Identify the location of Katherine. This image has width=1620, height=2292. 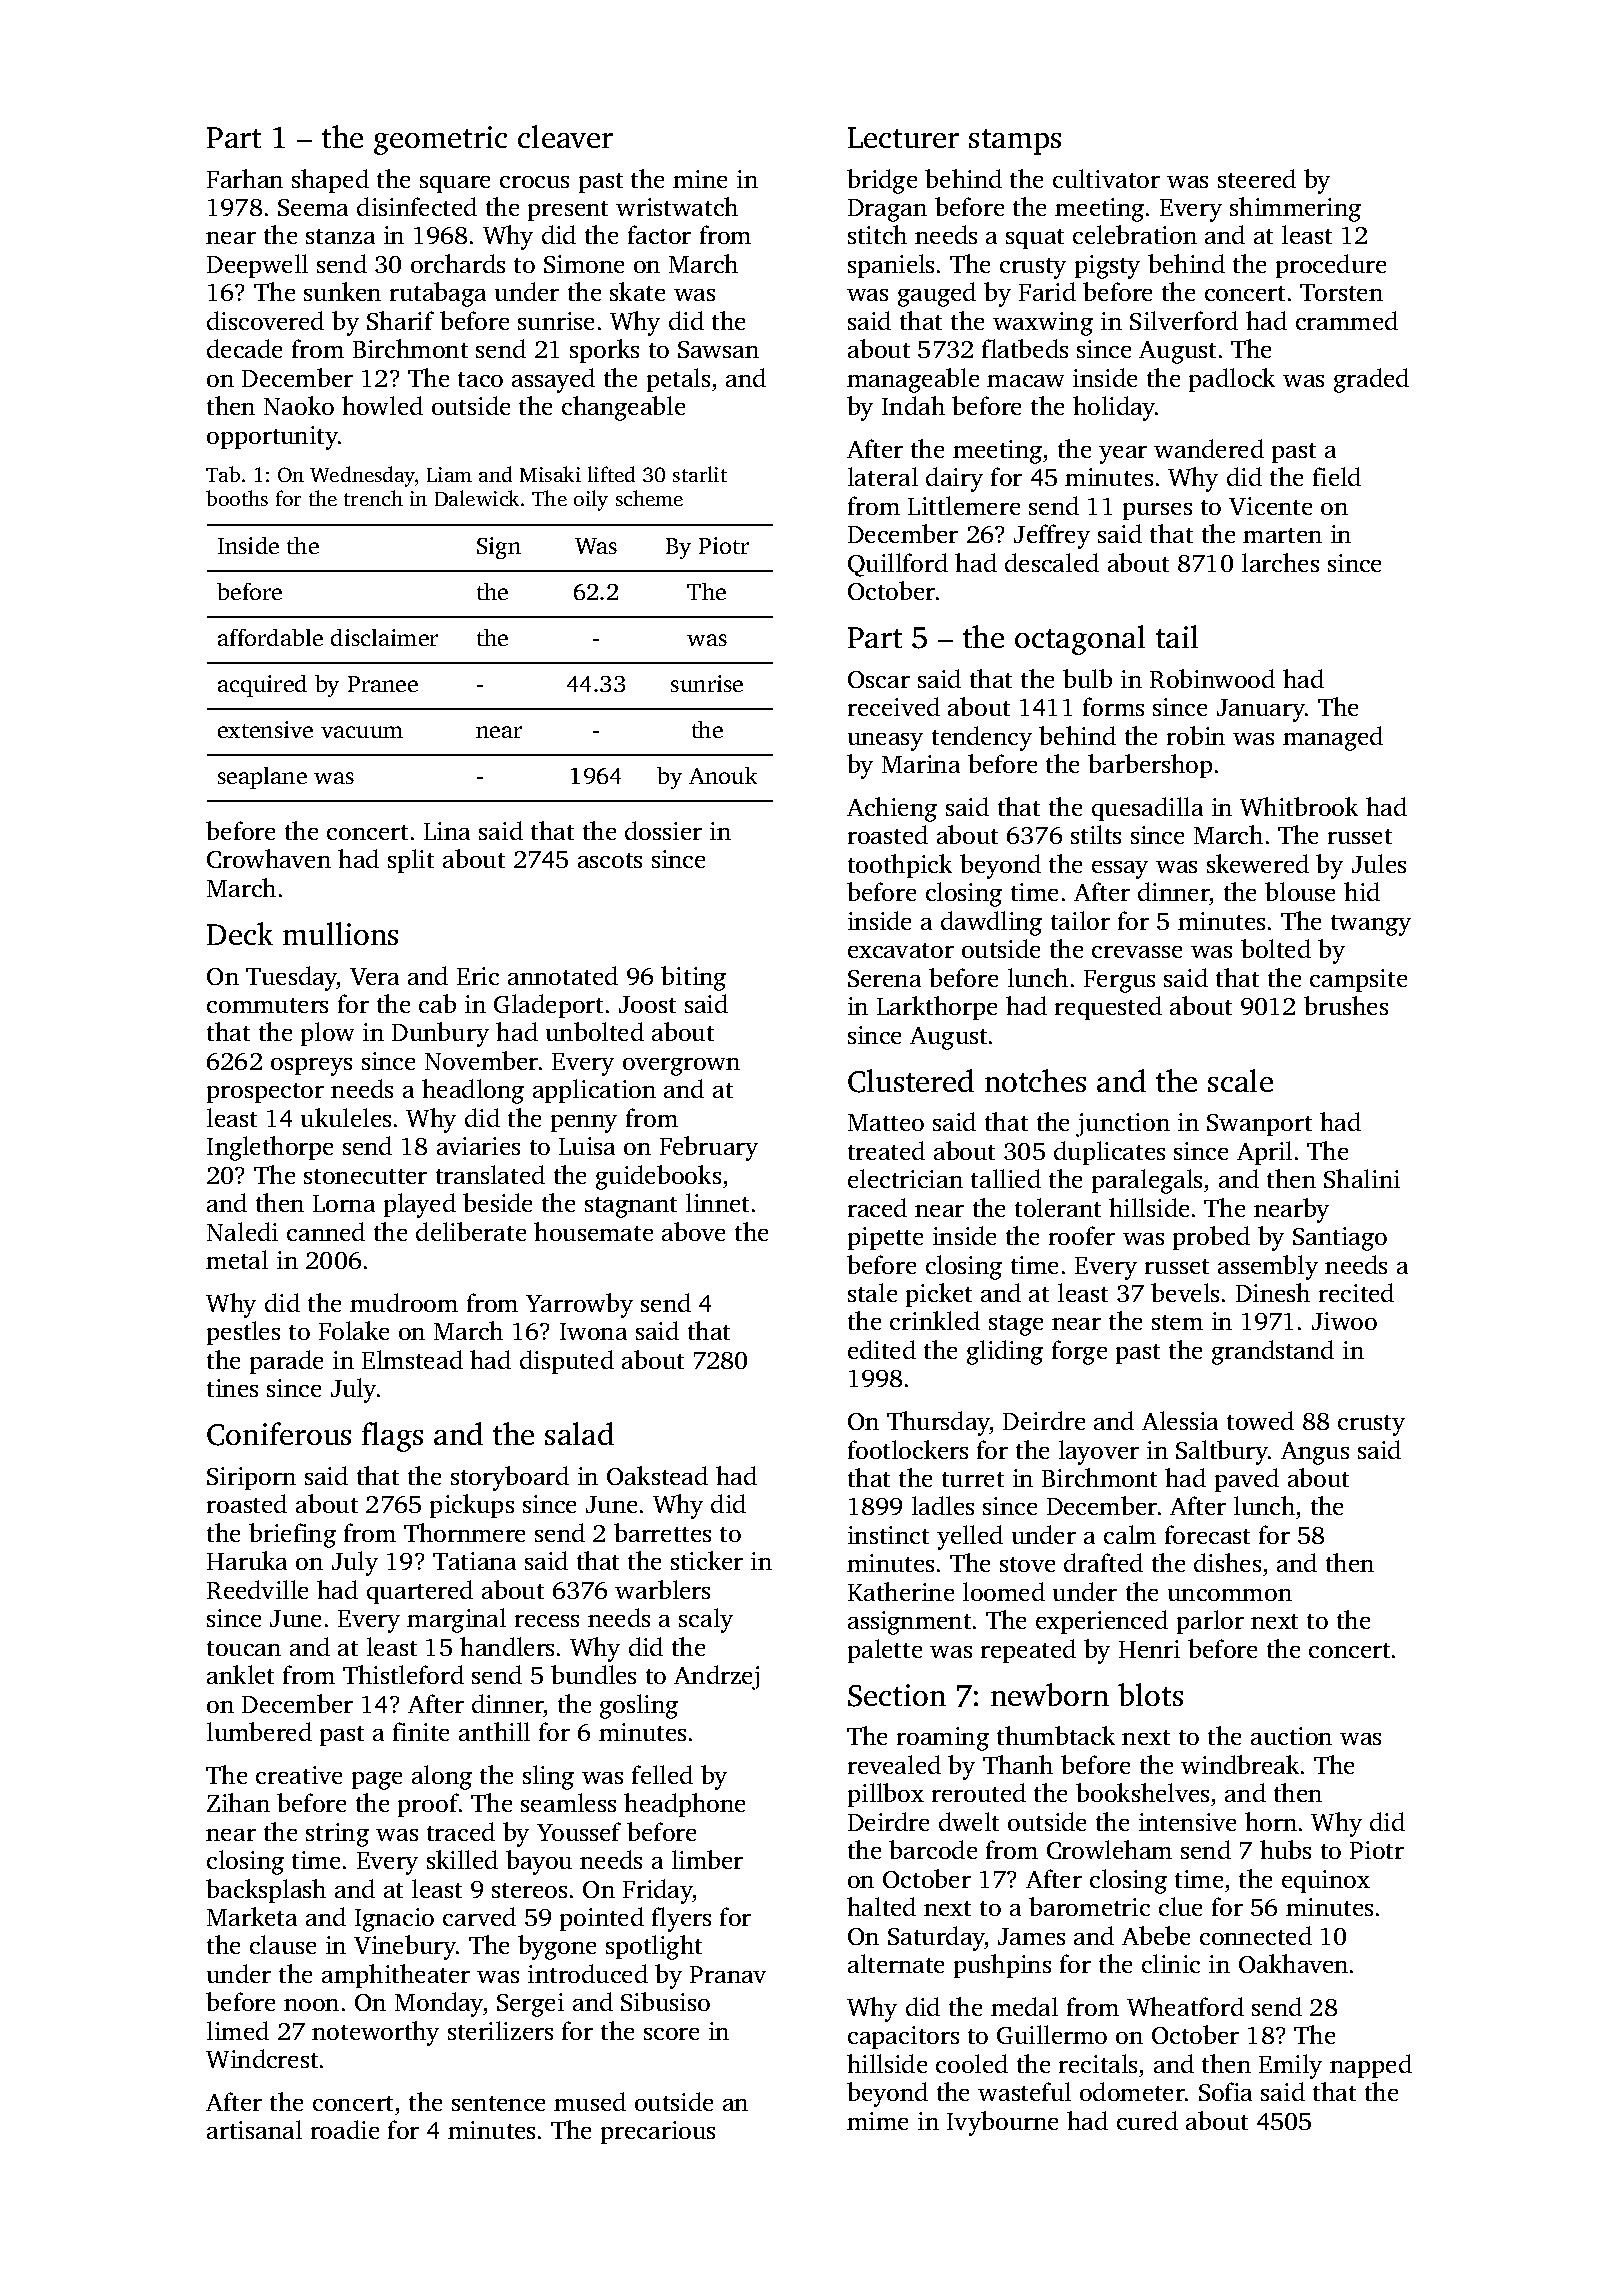
(901, 1591).
